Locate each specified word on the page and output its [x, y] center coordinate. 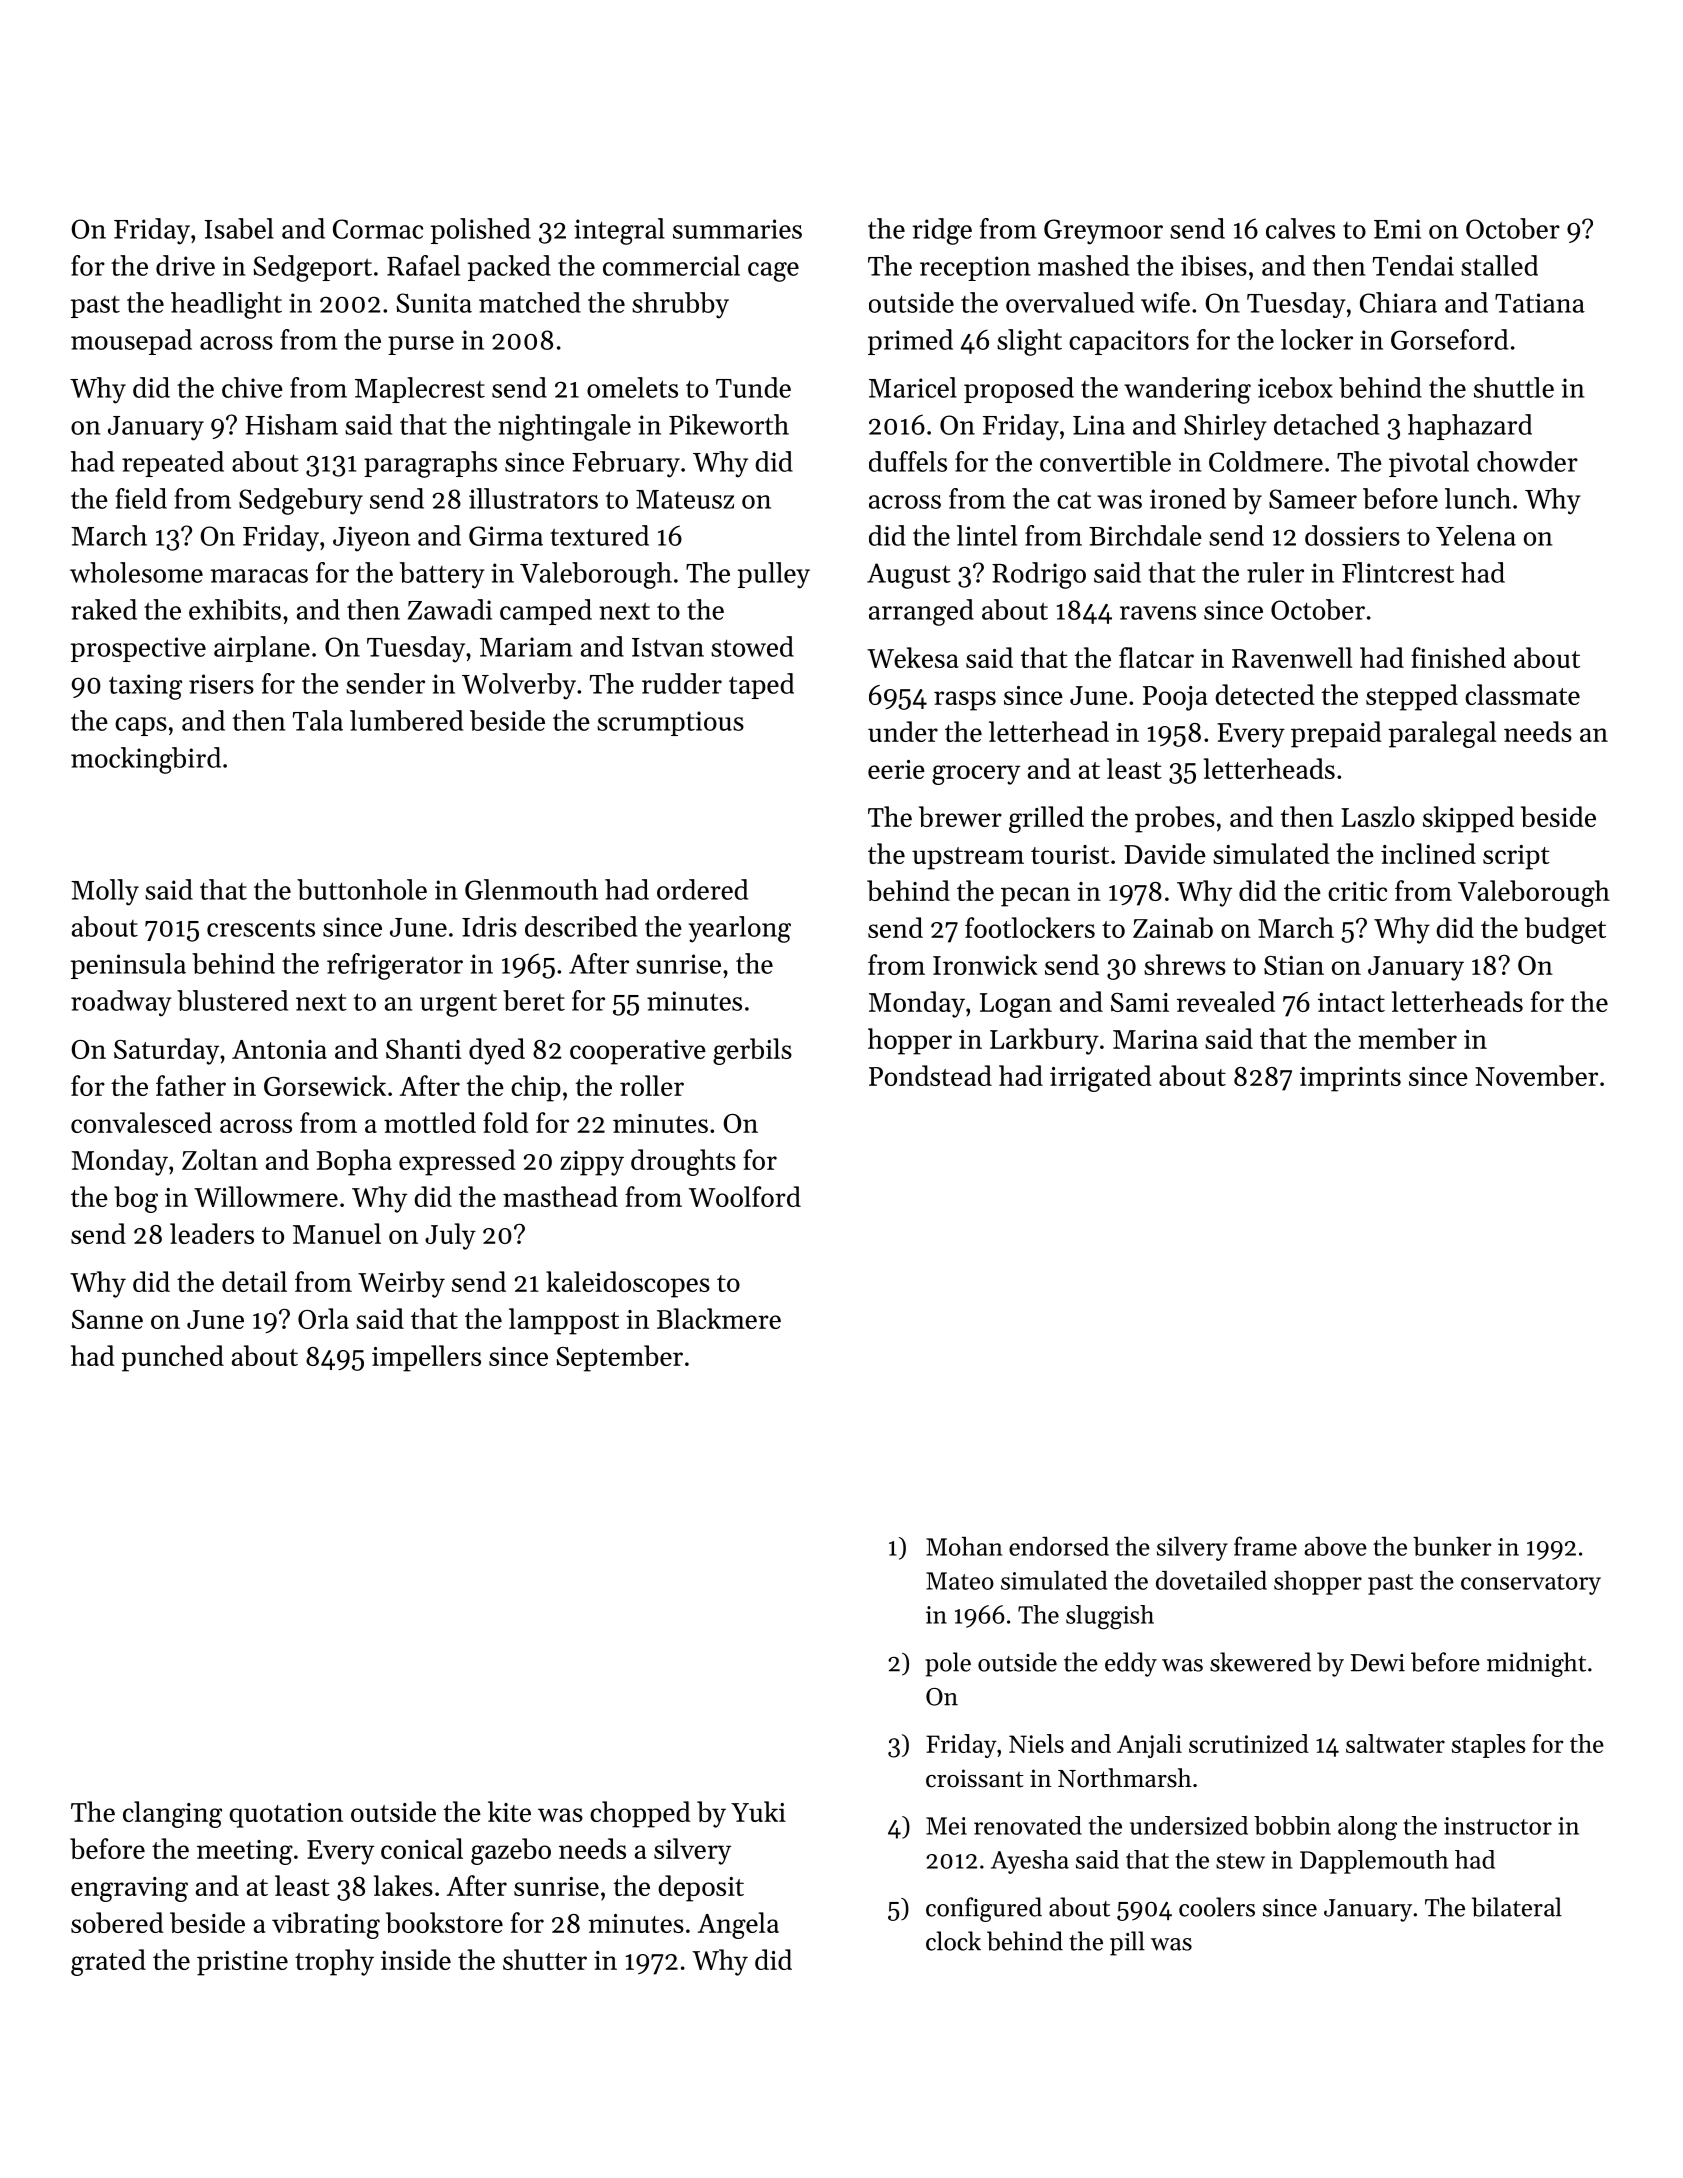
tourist [1070, 854]
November [1536, 1075]
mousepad [131, 342]
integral [619, 231]
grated [108, 1962]
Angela [738, 1925]
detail [254, 1281]
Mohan [964, 1546]
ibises [1214, 265]
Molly [105, 892]
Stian [1294, 965]
